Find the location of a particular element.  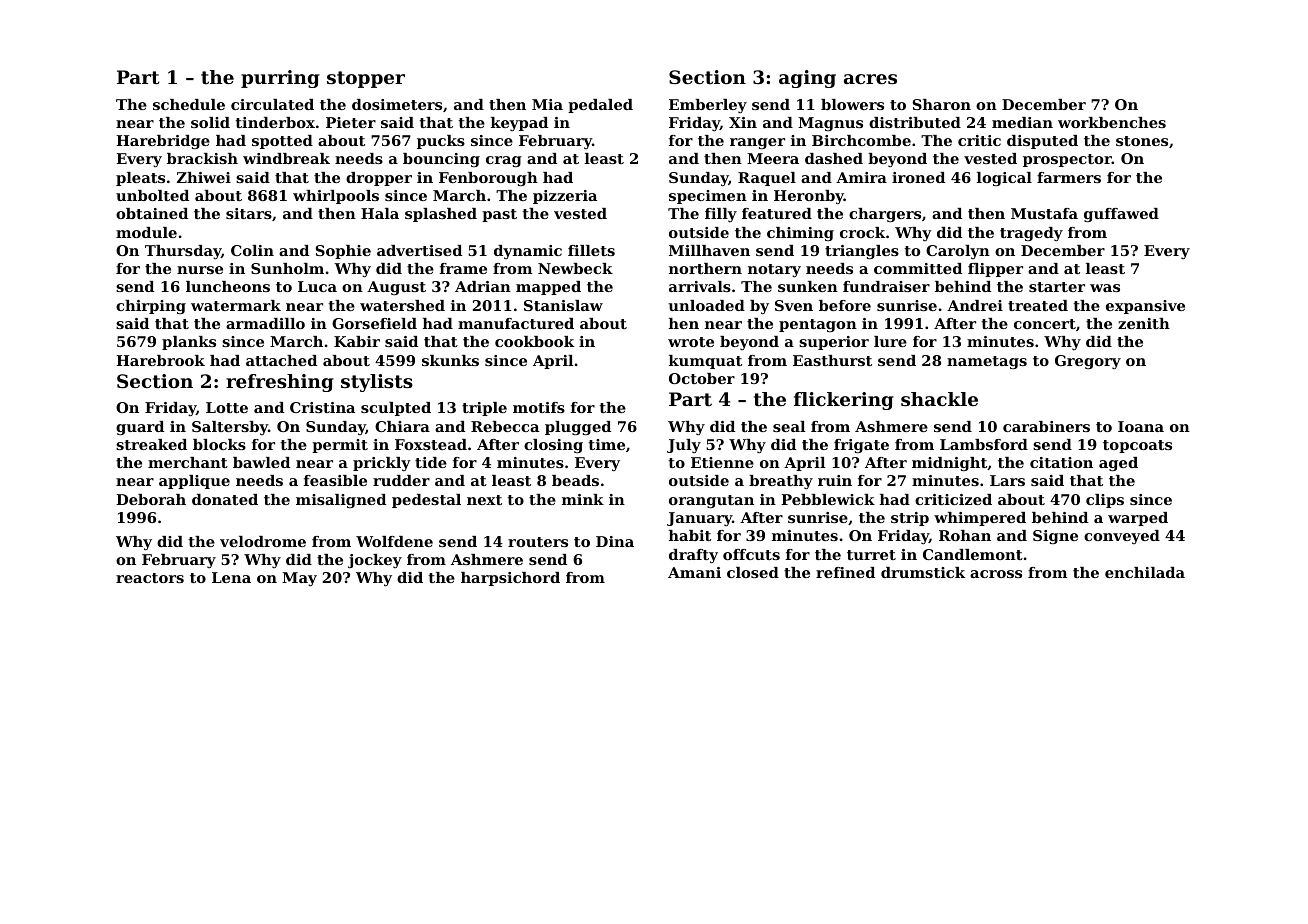

lure is located at coordinates (890, 341).
